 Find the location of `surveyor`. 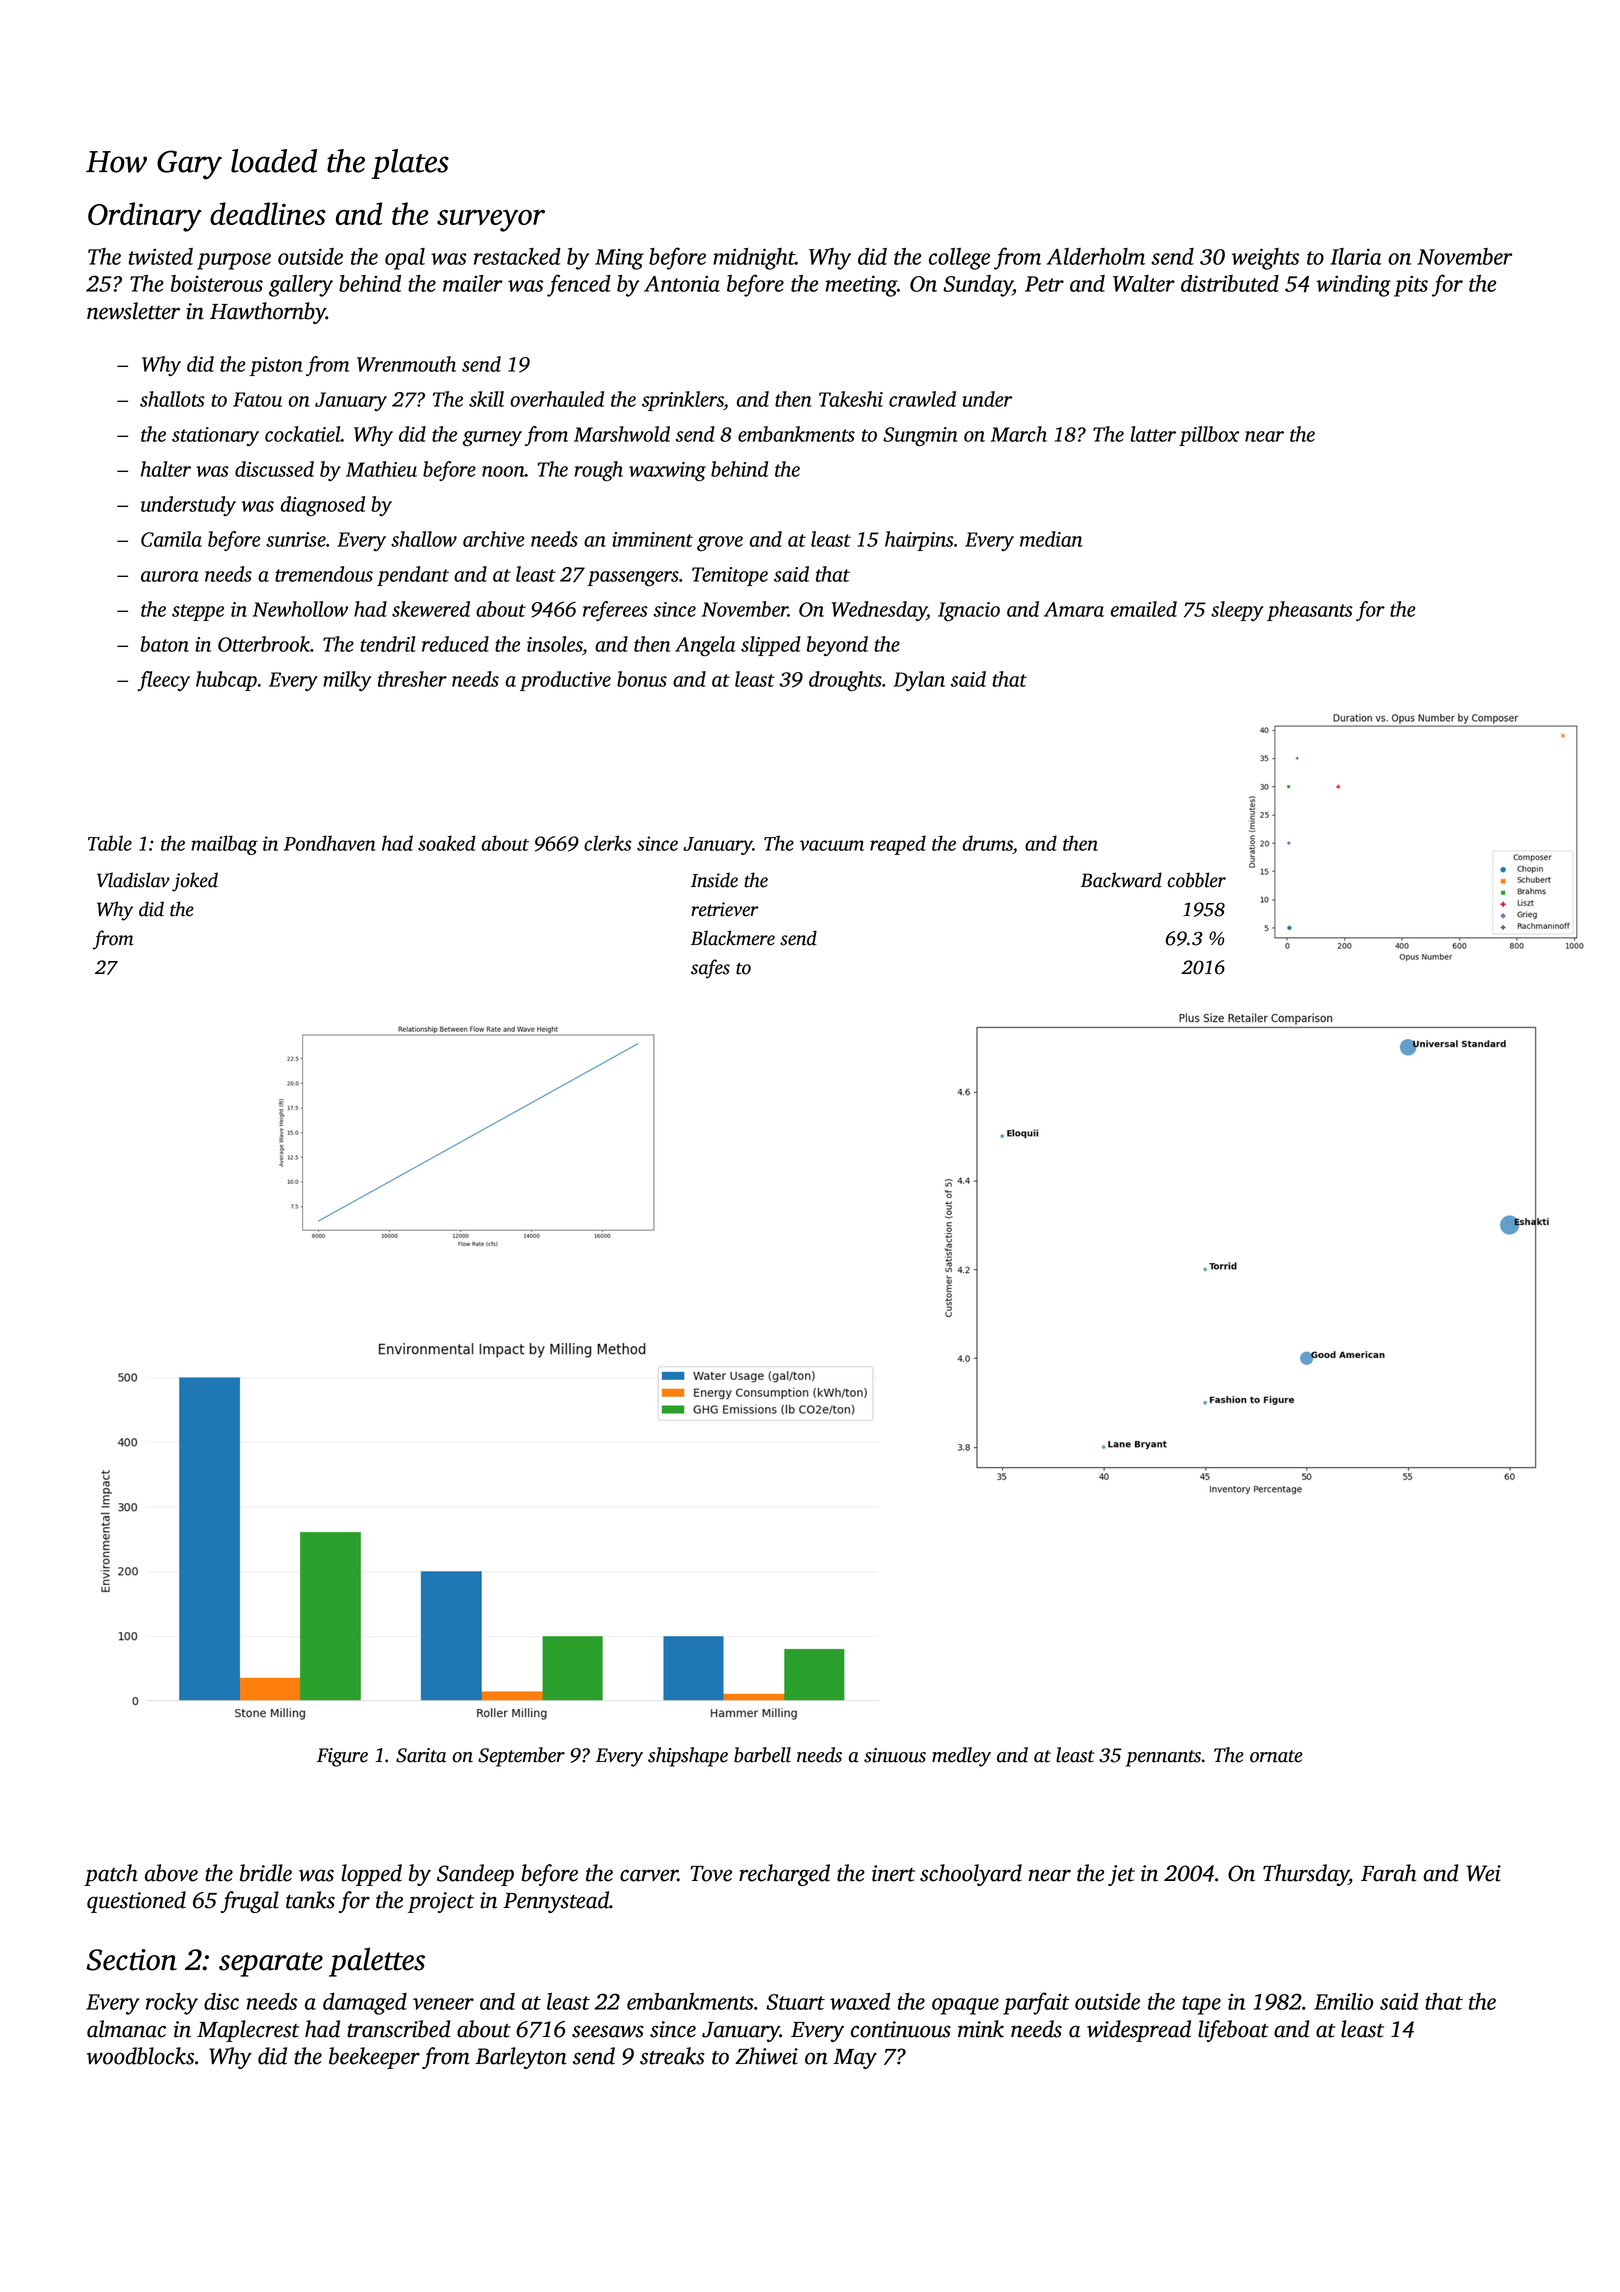

surveyor is located at coordinates (491, 221).
